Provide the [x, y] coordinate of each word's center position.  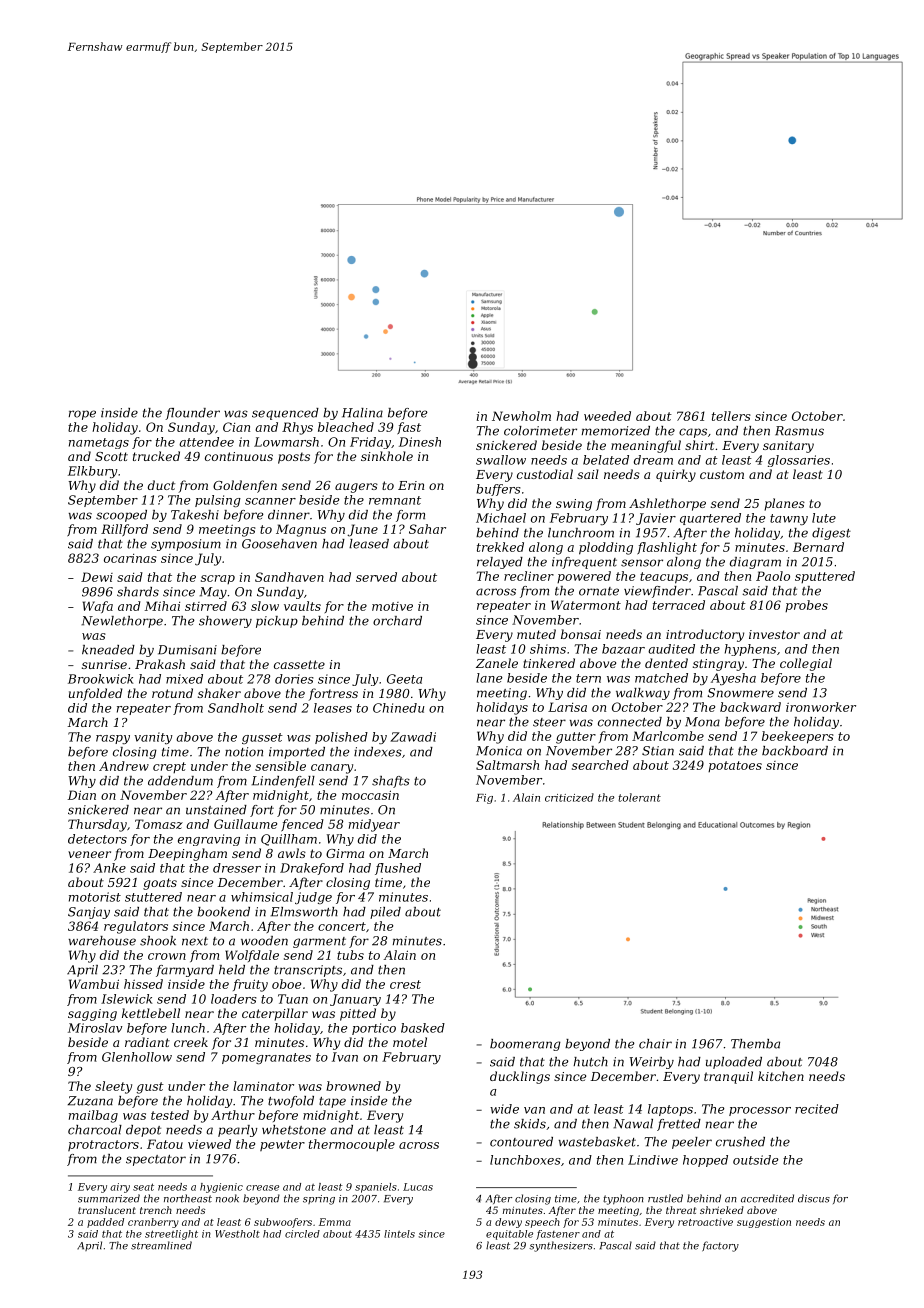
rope [82, 415]
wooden [264, 941]
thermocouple [352, 1145]
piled [385, 913]
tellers [731, 416]
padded [105, 1223]
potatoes [735, 766]
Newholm [521, 416]
